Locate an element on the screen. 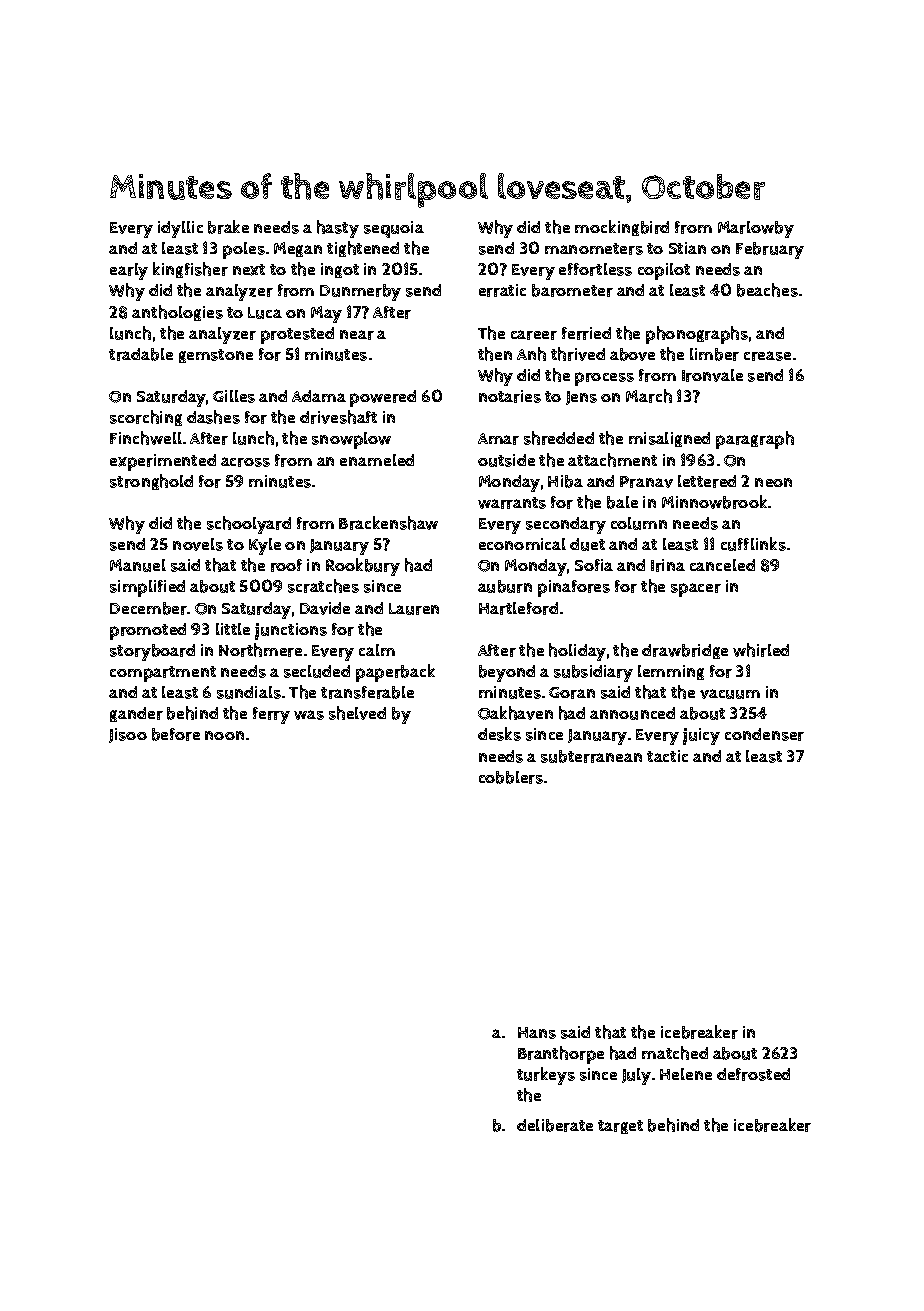 The width and height of the screenshot is (924, 1311). enameled is located at coordinates (377, 460).
